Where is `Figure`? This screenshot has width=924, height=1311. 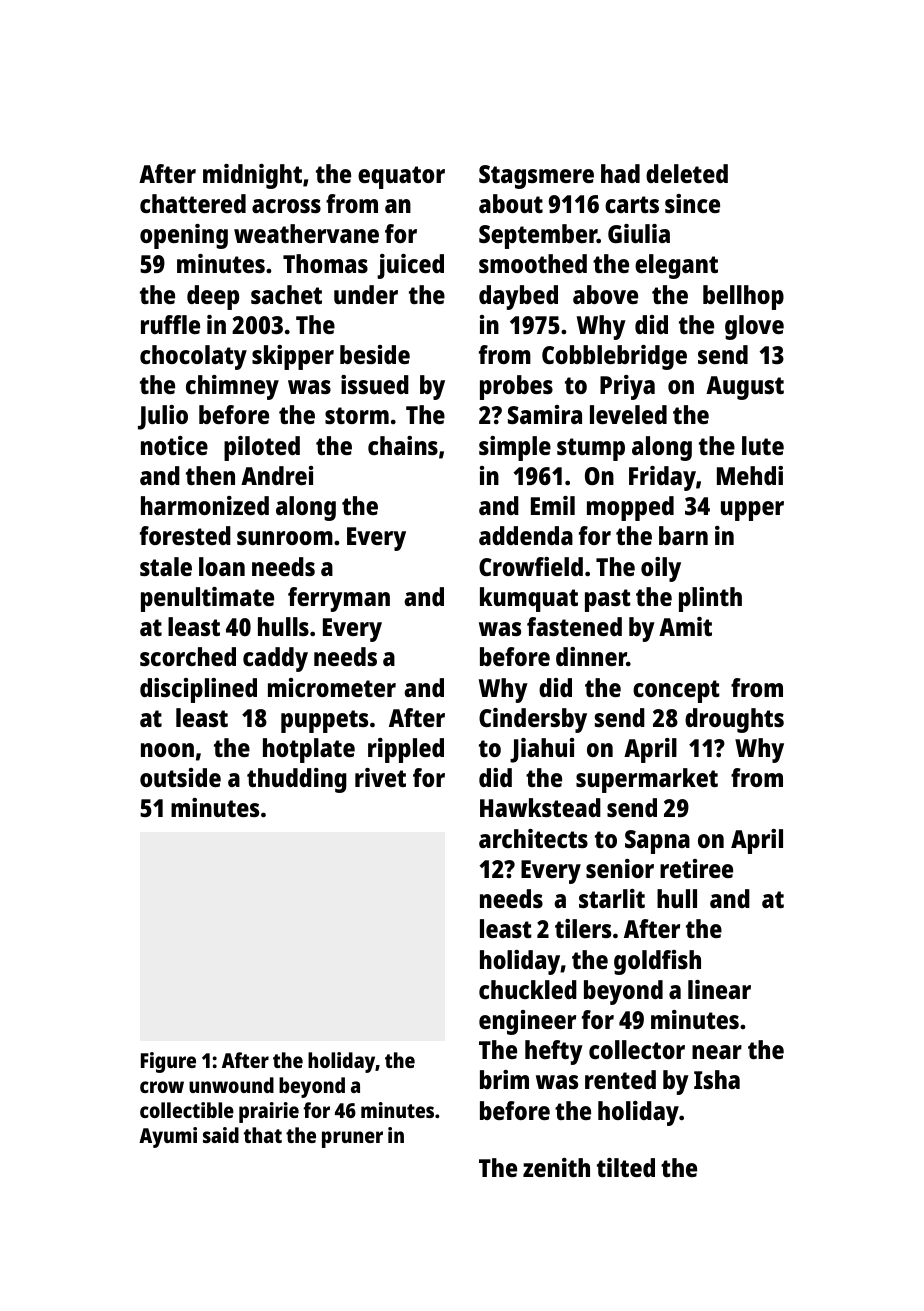
Figure is located at coordinates (168, 1062).
